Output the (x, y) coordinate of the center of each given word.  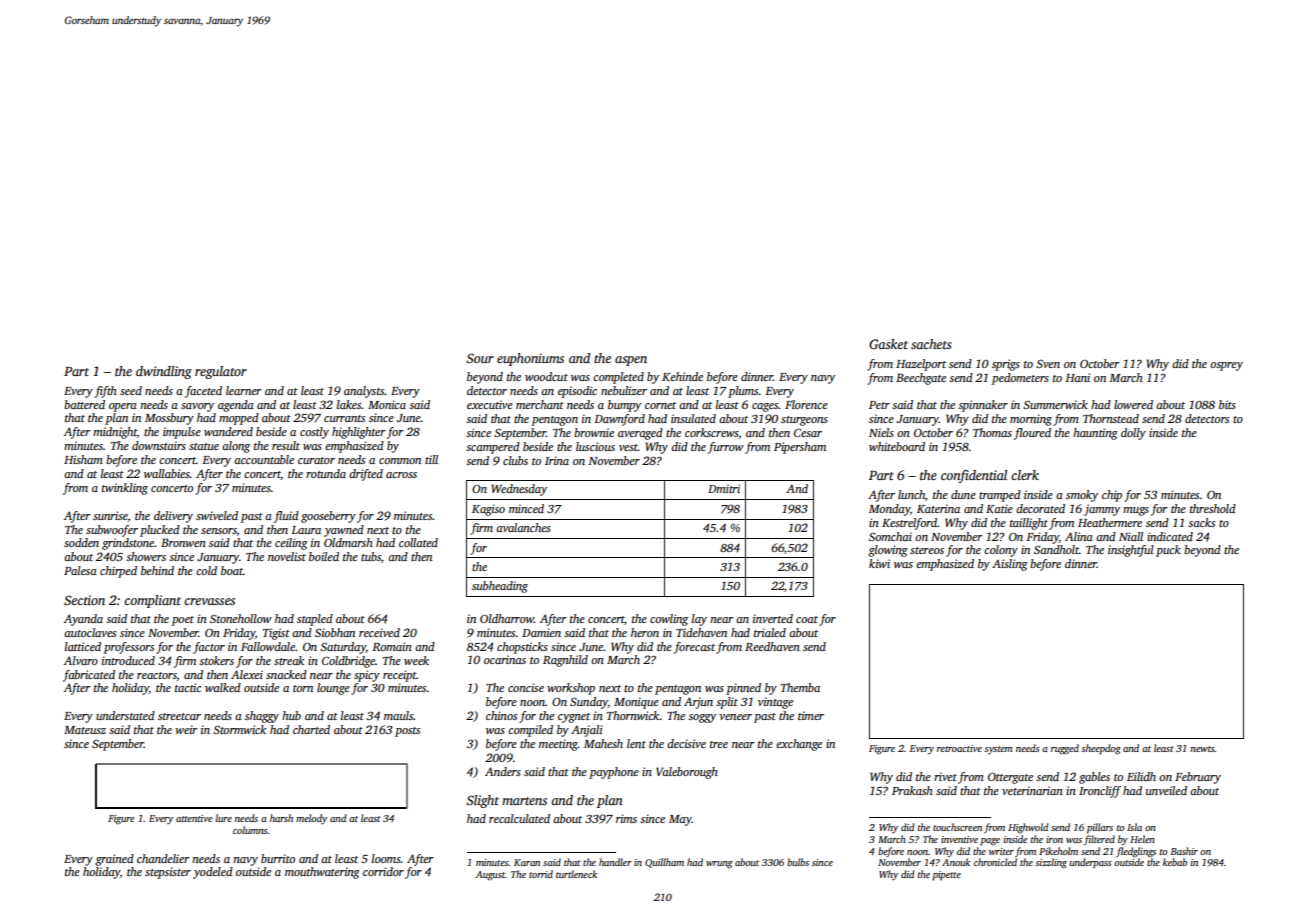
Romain (392, 646)
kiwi (879, 563)
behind (157, 570)
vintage (775, 703)
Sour (480, 358)
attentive (194, 818)
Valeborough (687, 773)
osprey (1226, 366)
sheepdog (1101, 749)
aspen (631, 361)
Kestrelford (909, 524)
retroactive (959, 748)
